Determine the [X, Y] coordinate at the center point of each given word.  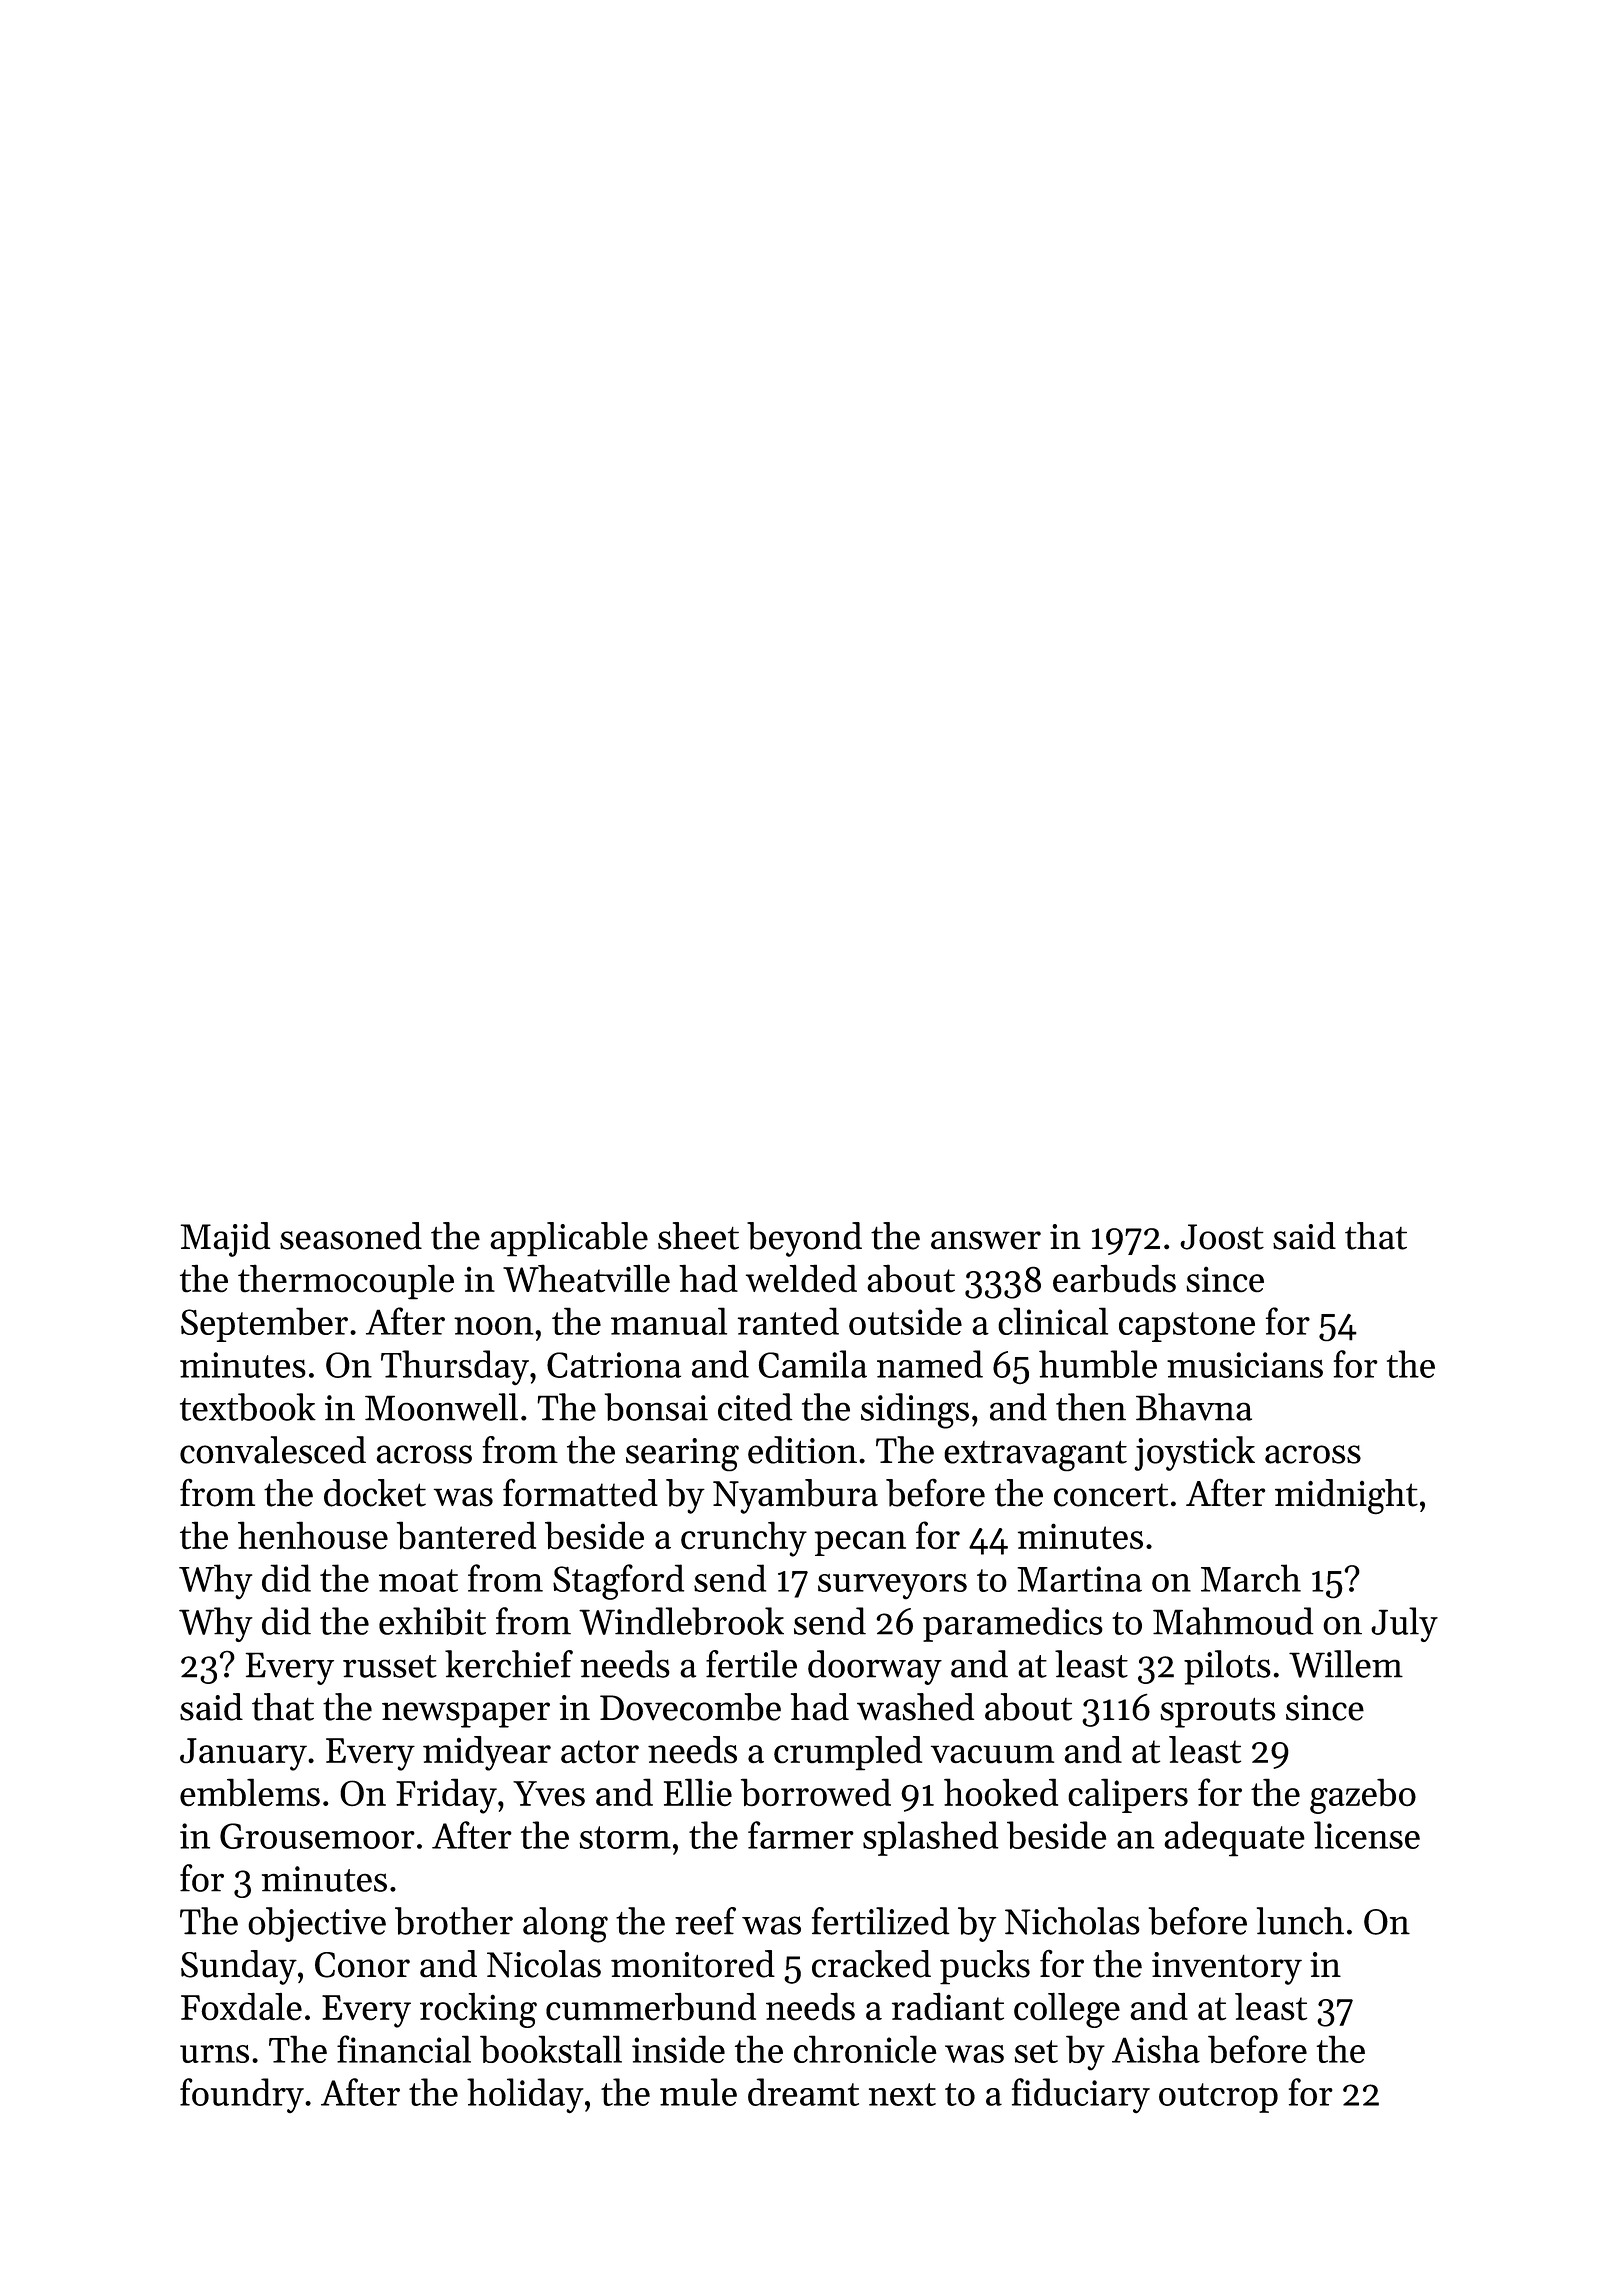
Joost [1222, 1237]
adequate [1234, 1839]
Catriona [614, 1365]
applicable [569, 1239]
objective [317, 1924]
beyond [804, 1239]
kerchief [509, 1664]
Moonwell [441, 1407]
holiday [525, 2096]
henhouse [313, 1535]
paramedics [1013, 1624]
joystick [1194, 1453]
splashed [930, 1838]
